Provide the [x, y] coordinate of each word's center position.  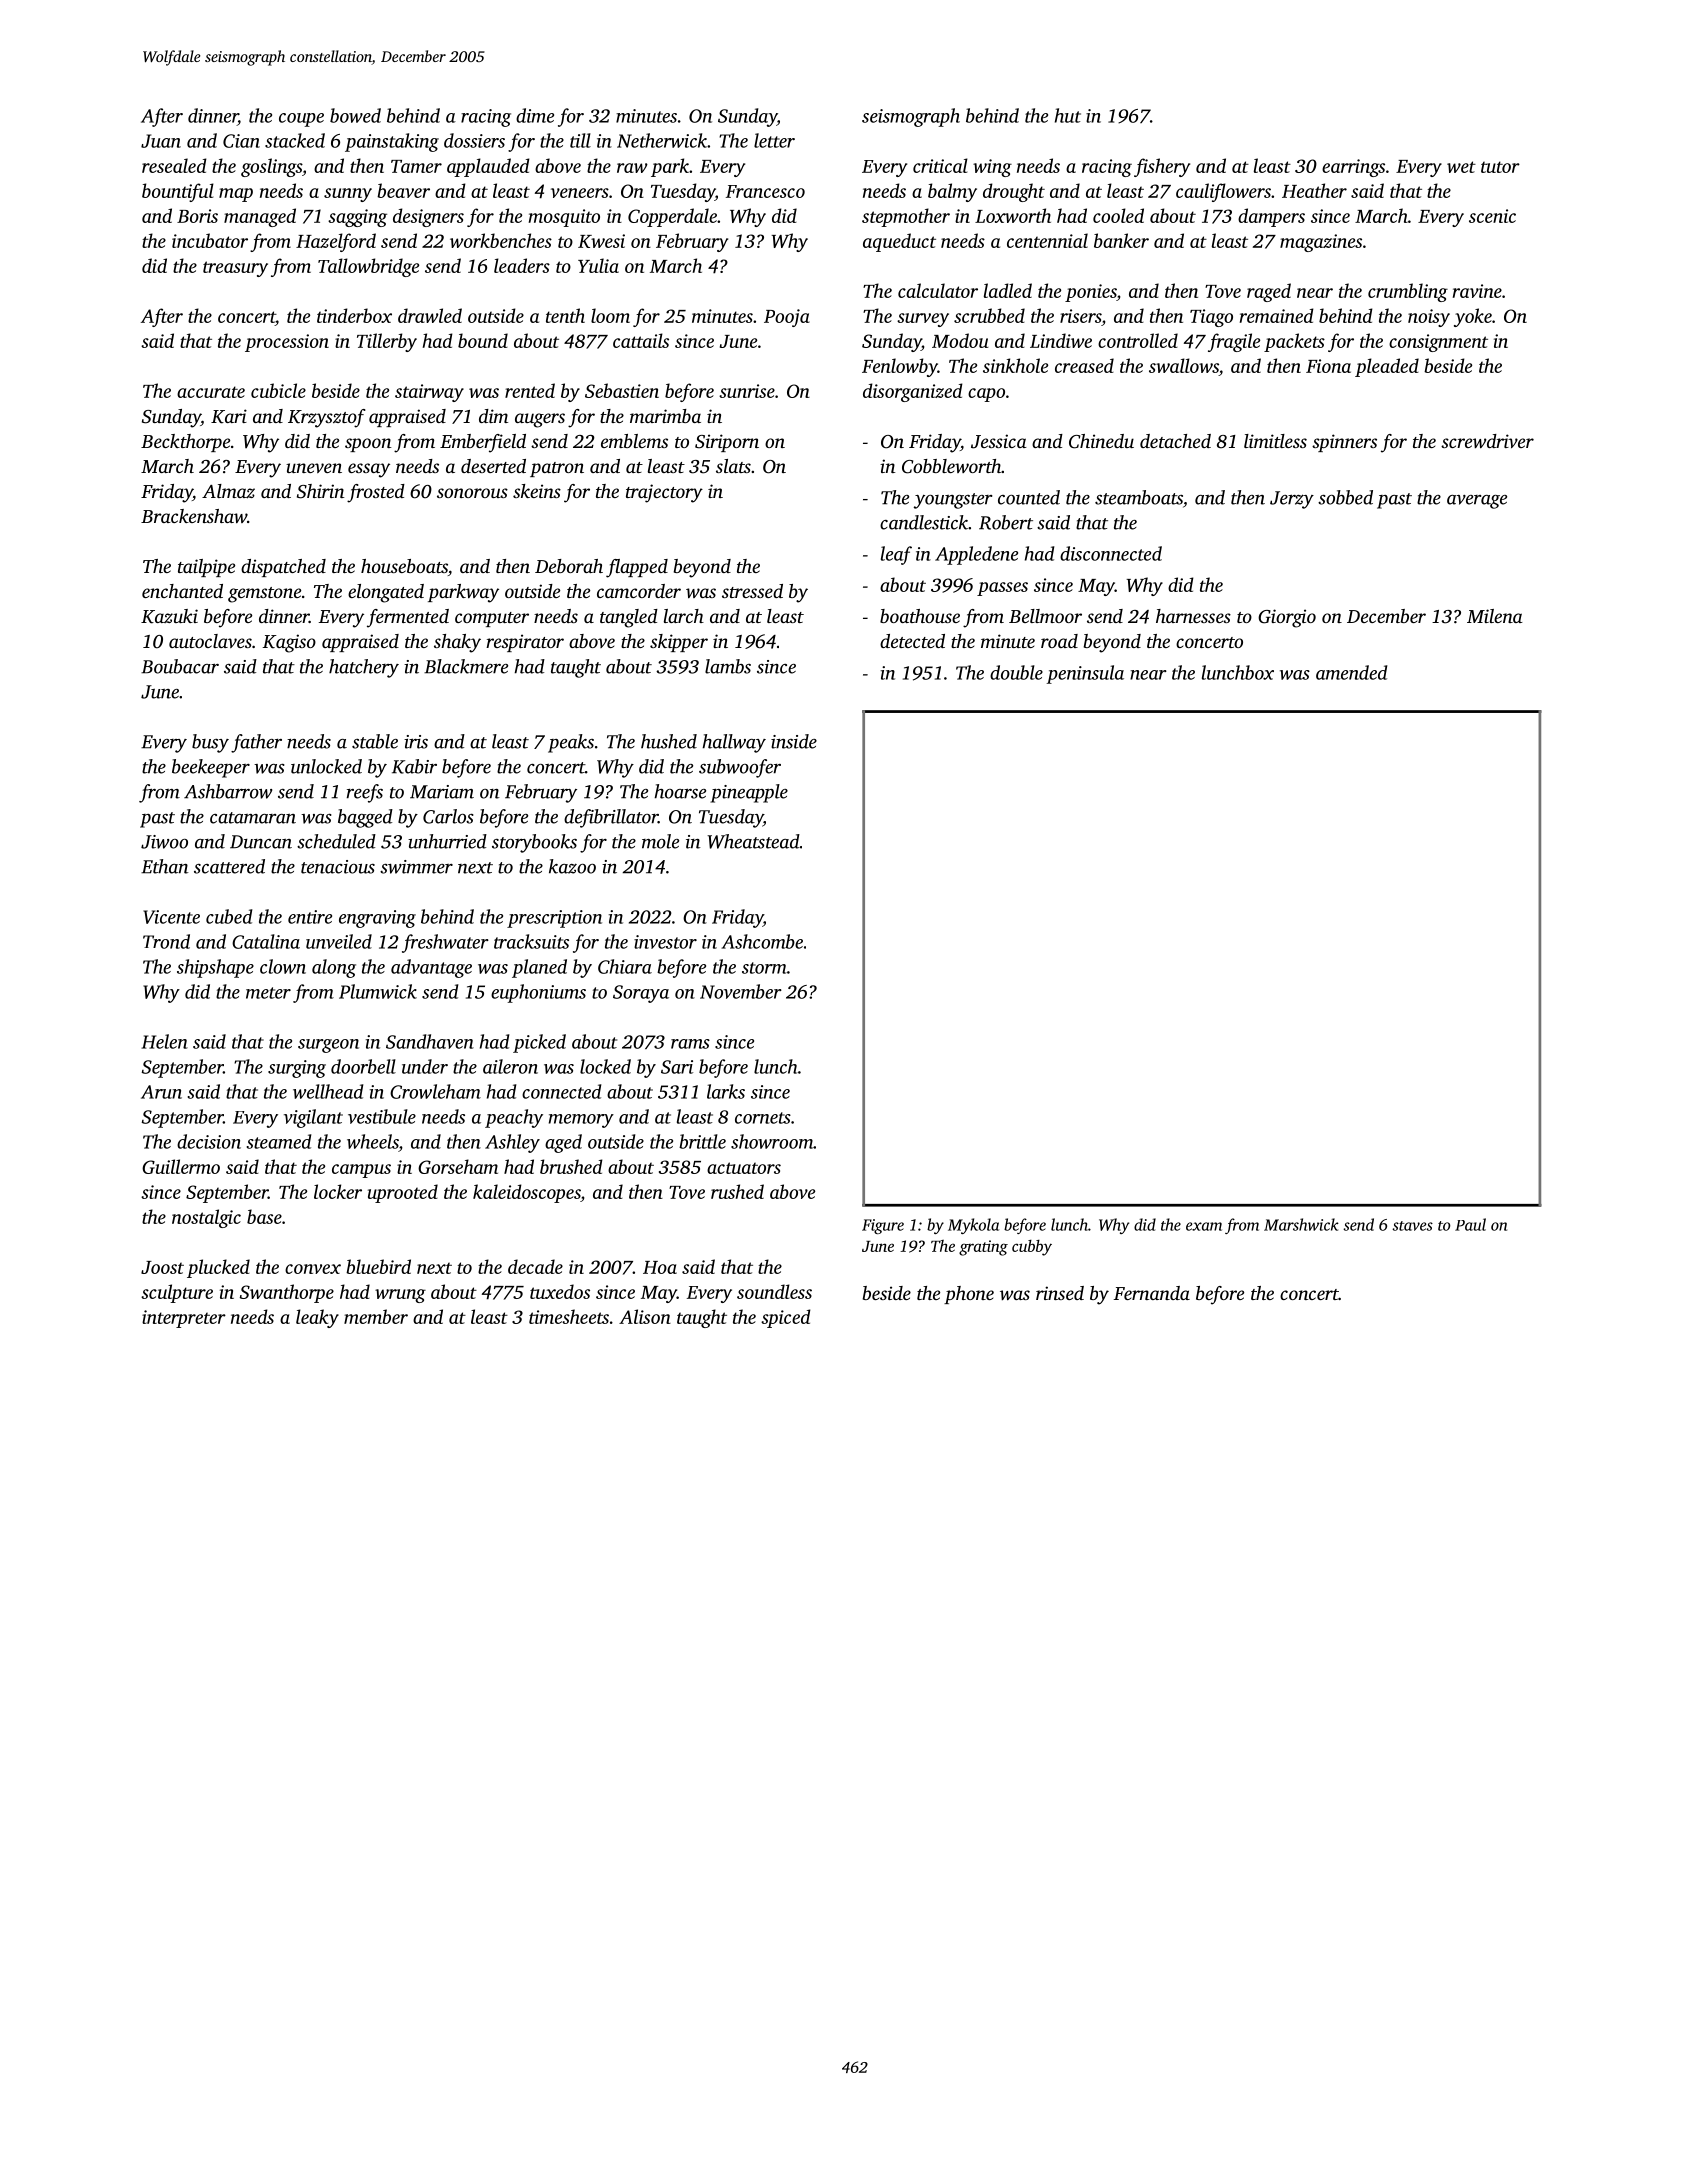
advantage [431, 968]
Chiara [625, 966]
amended [1351, 672]
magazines [1321, 243]
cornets [763, 1118]
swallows [1184, 367]
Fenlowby [900, 367]
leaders [522, 265]
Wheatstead [753, 841]
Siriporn [727, 443]
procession [287, 343]
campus [361, 1171]
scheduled [336, 841]
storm [764, 968]
